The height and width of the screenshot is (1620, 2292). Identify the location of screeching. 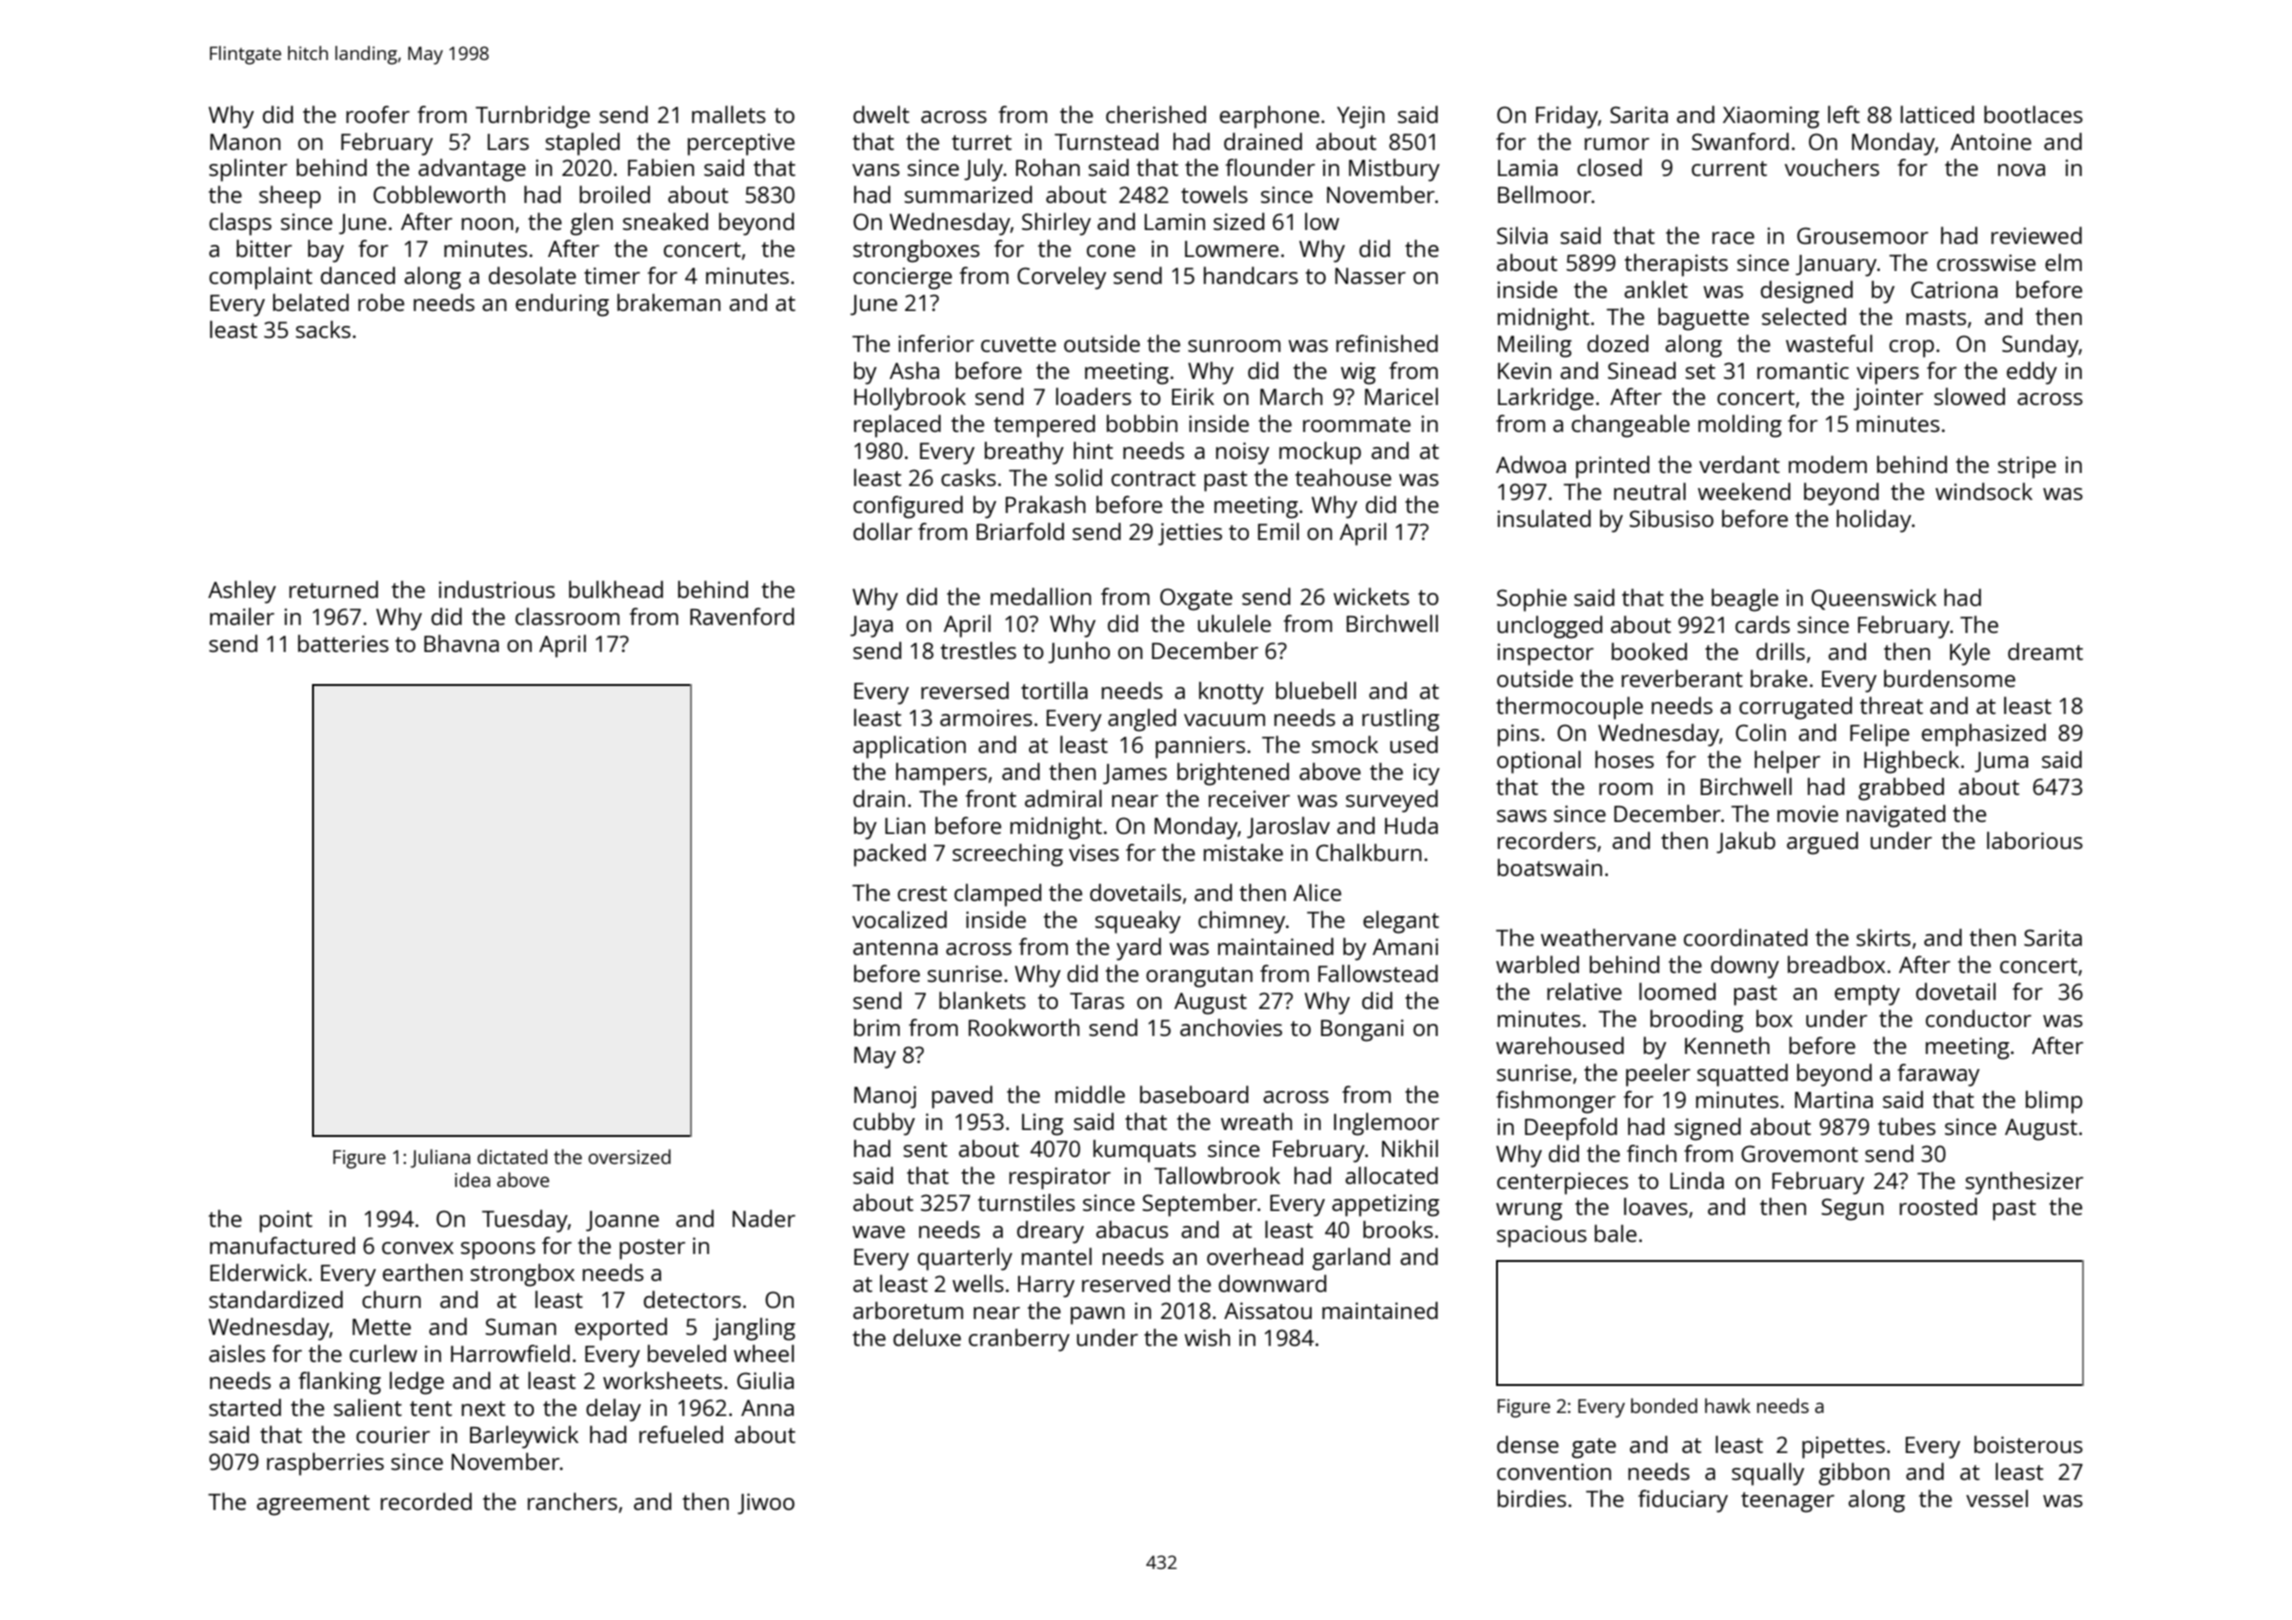
(1007, 855).
